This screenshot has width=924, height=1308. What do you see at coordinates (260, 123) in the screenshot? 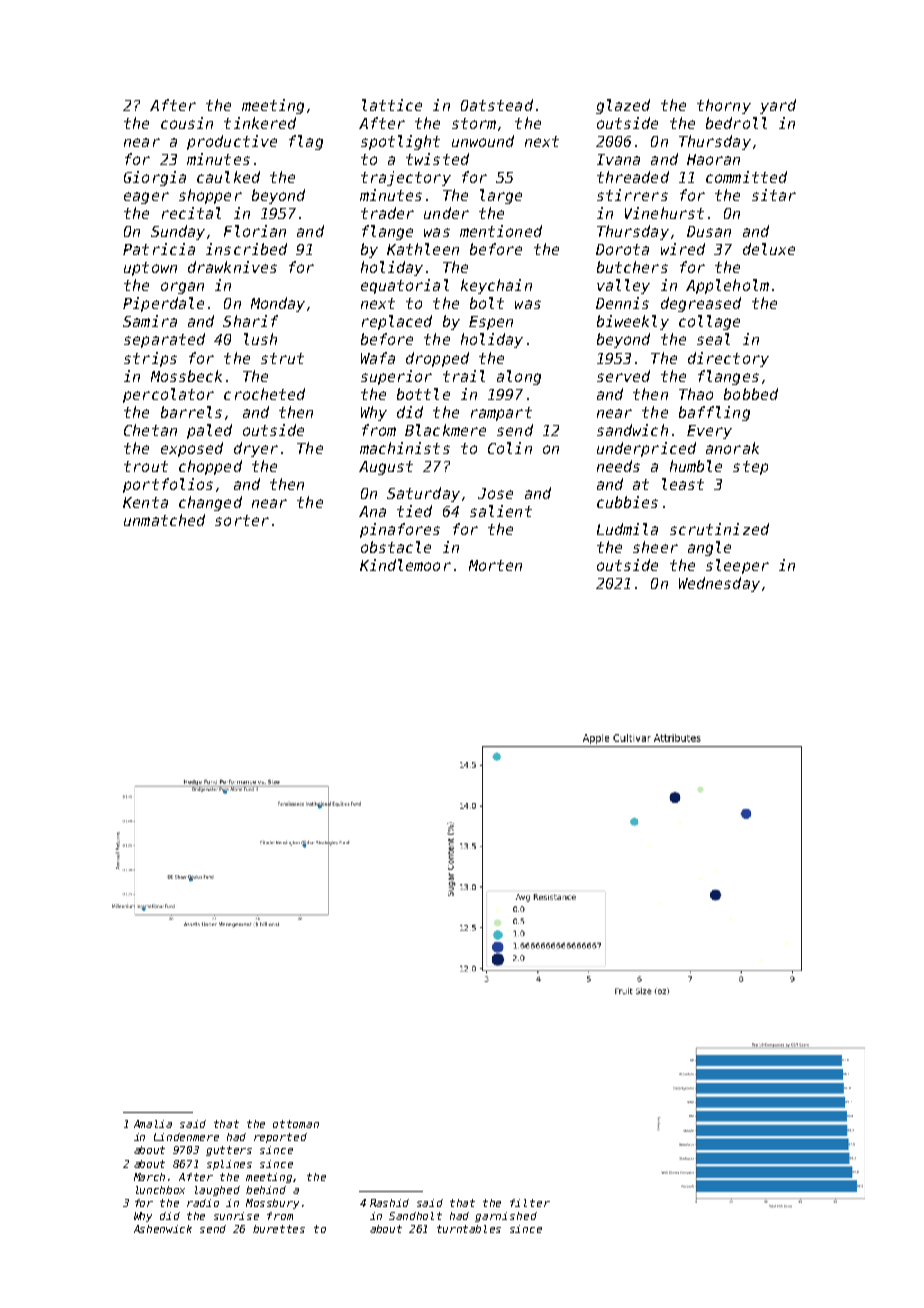
I see `tinkered` at bounding box center [260, 123].
